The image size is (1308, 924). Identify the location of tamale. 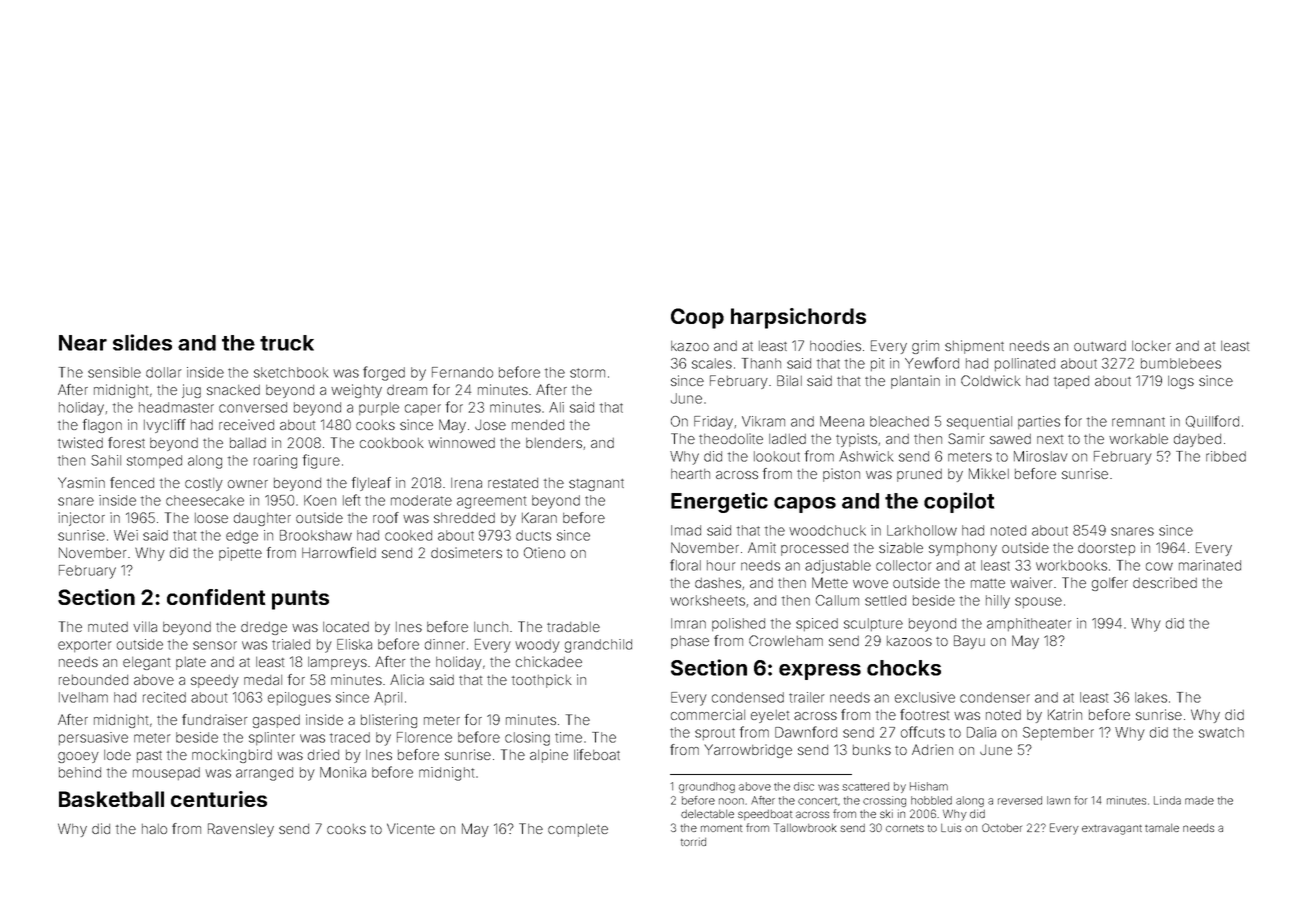
(1162, 828).
